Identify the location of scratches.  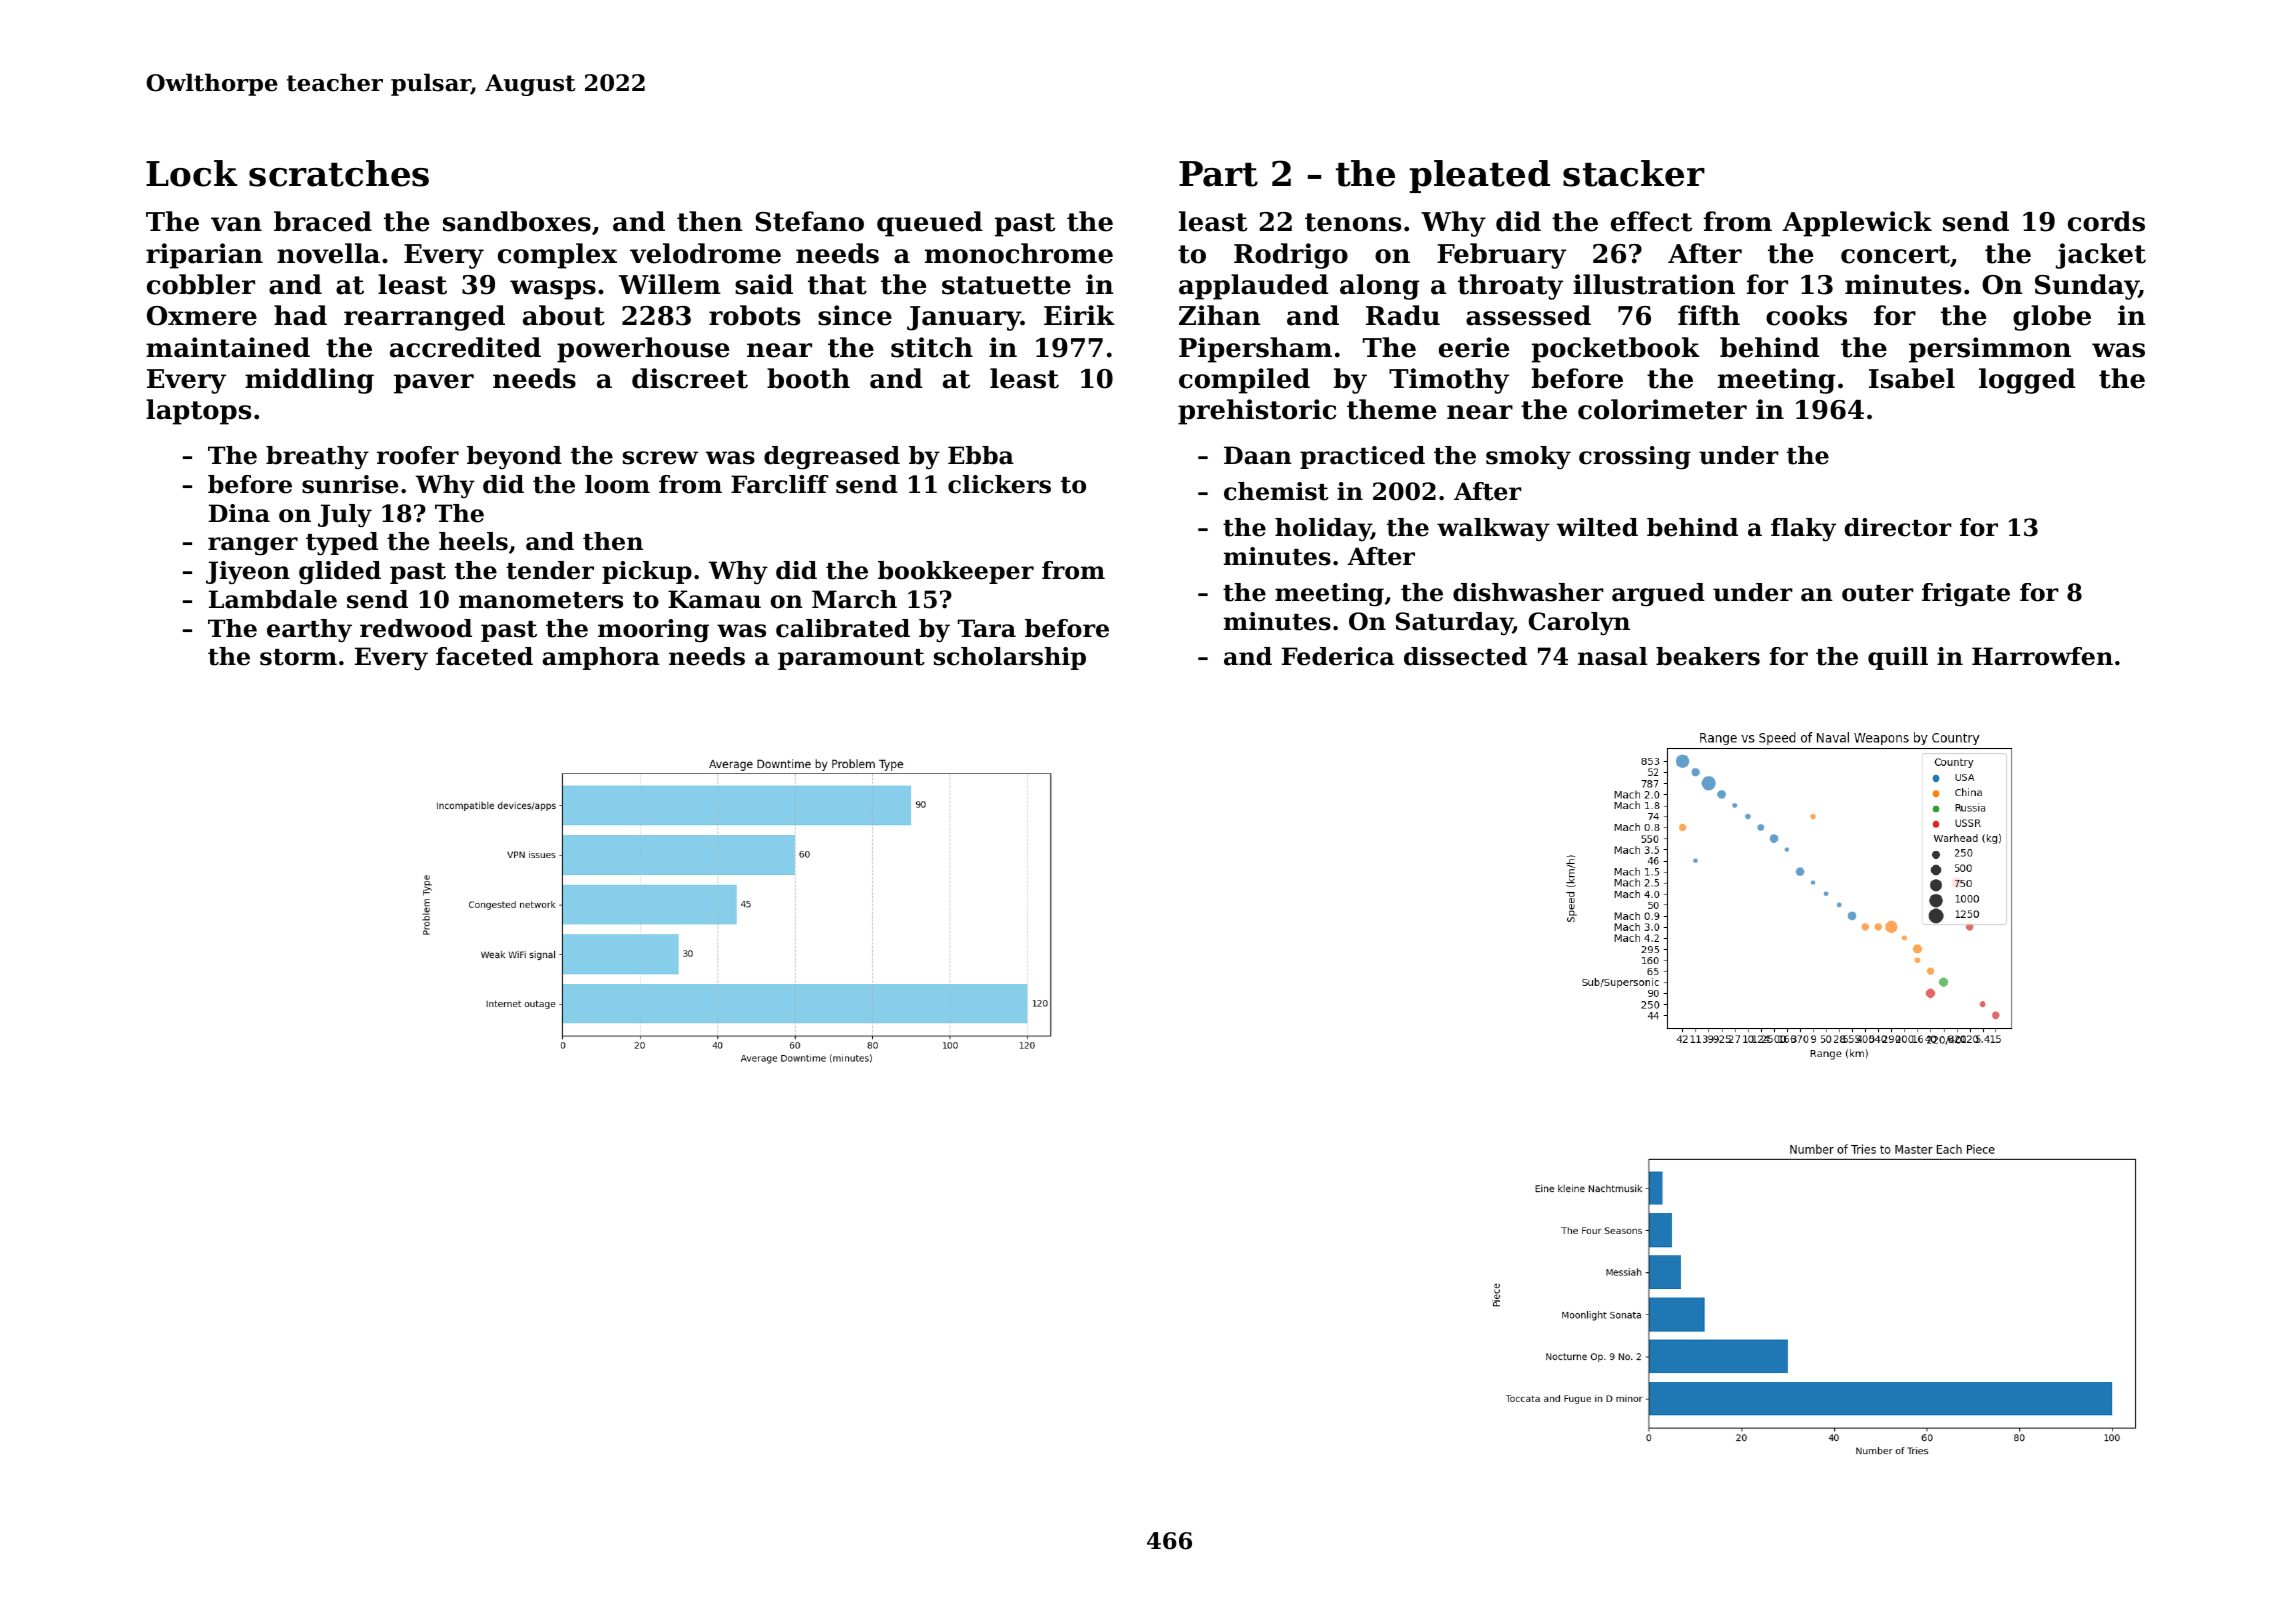
(339, 173).
